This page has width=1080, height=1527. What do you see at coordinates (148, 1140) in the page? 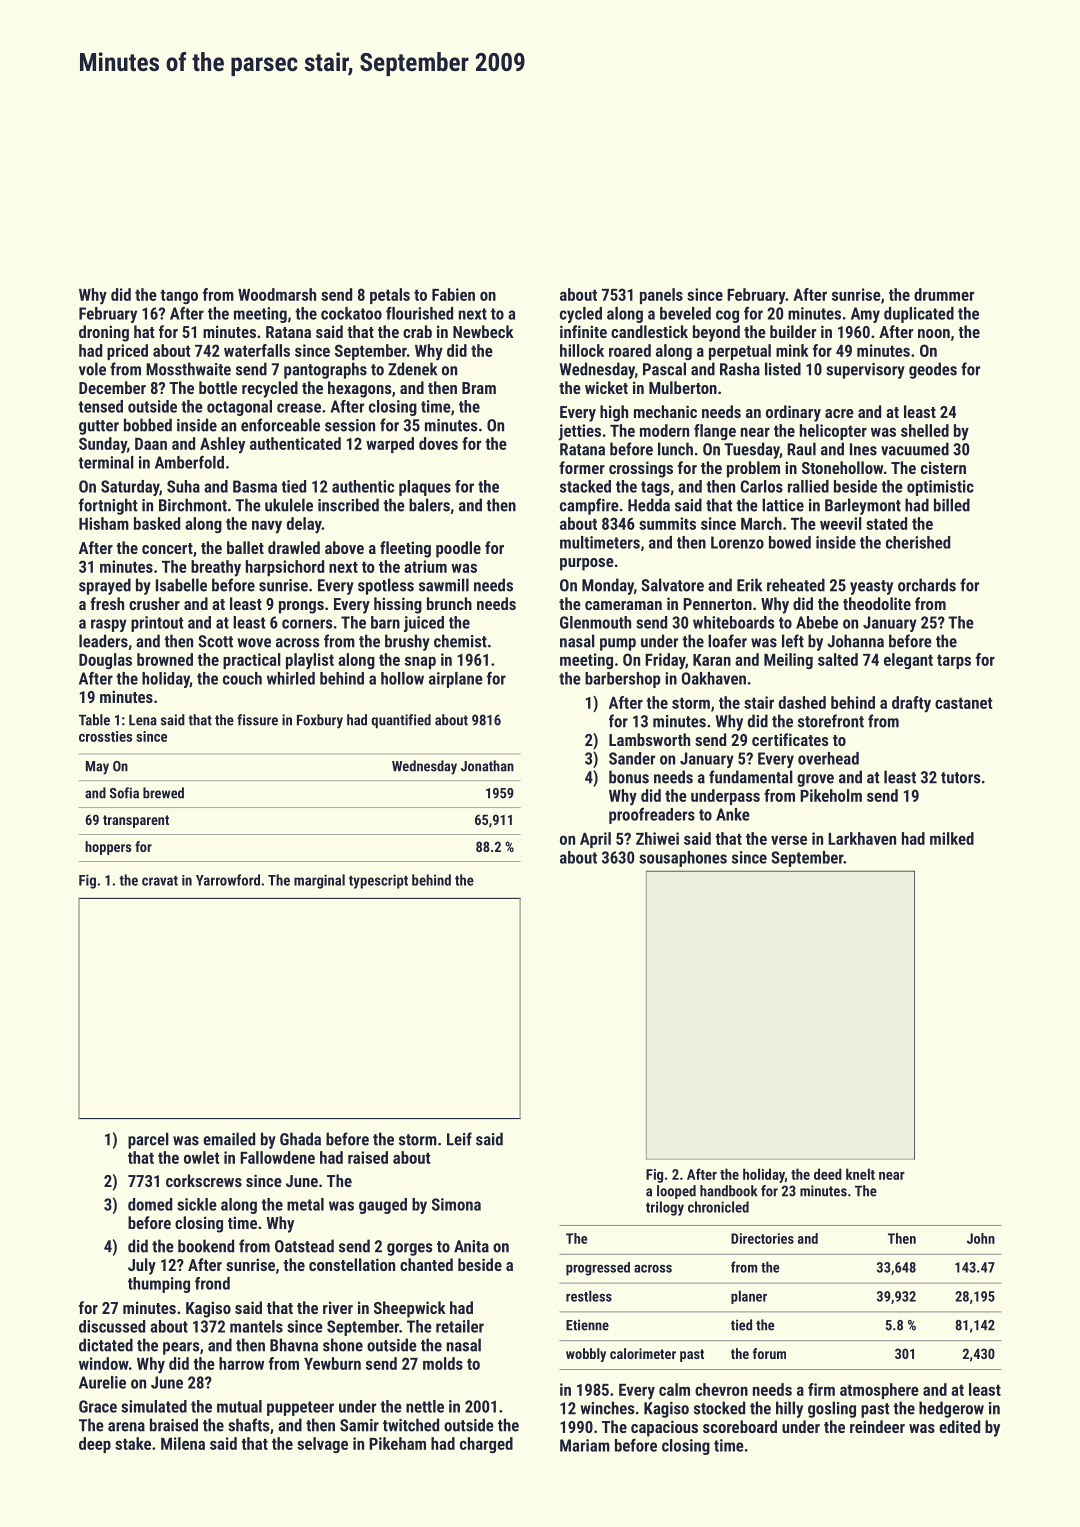
I see `parcel` at bounding box center [148, 1140].
